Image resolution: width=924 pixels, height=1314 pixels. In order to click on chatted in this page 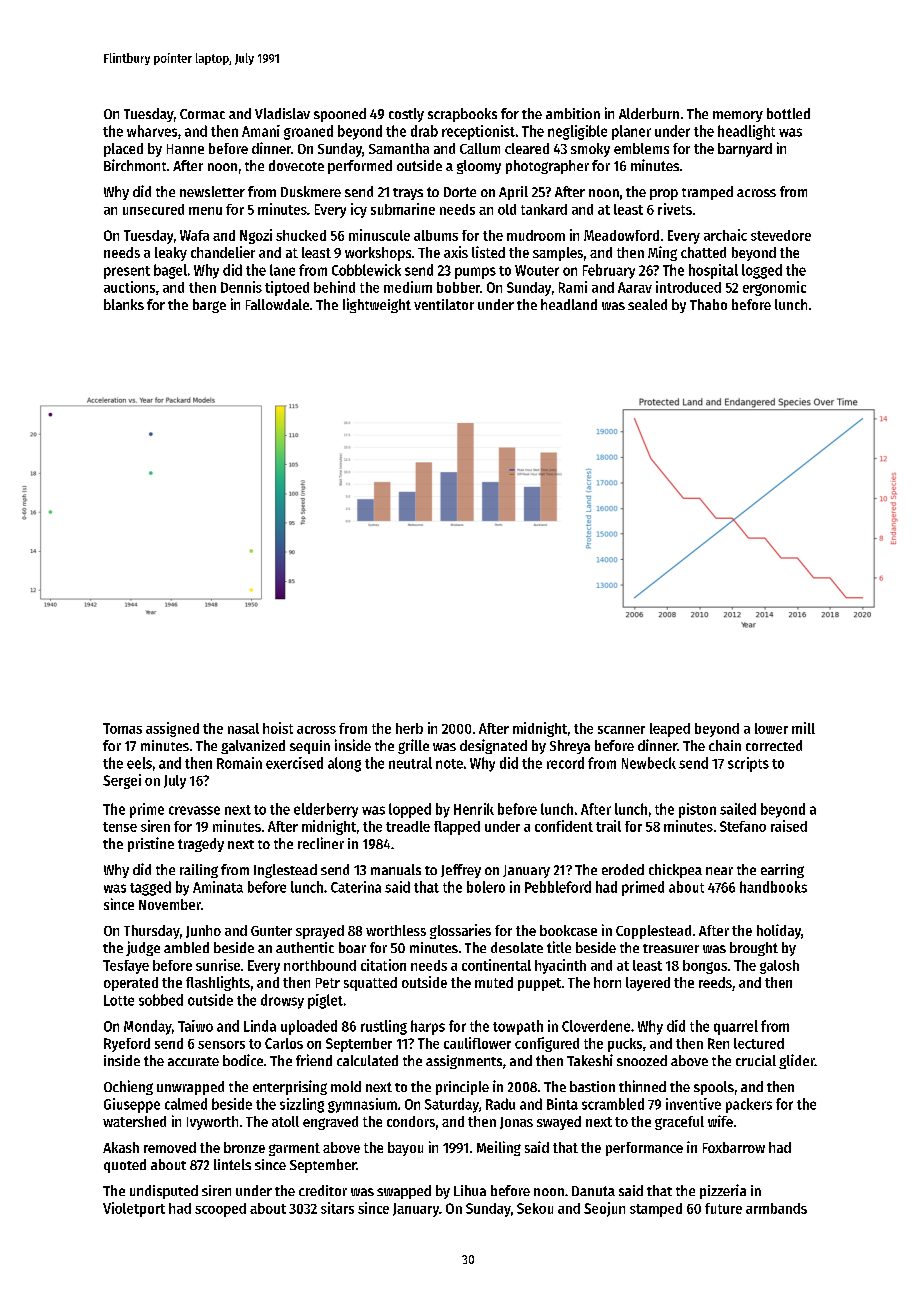, I will do `click(703, 252)`.
